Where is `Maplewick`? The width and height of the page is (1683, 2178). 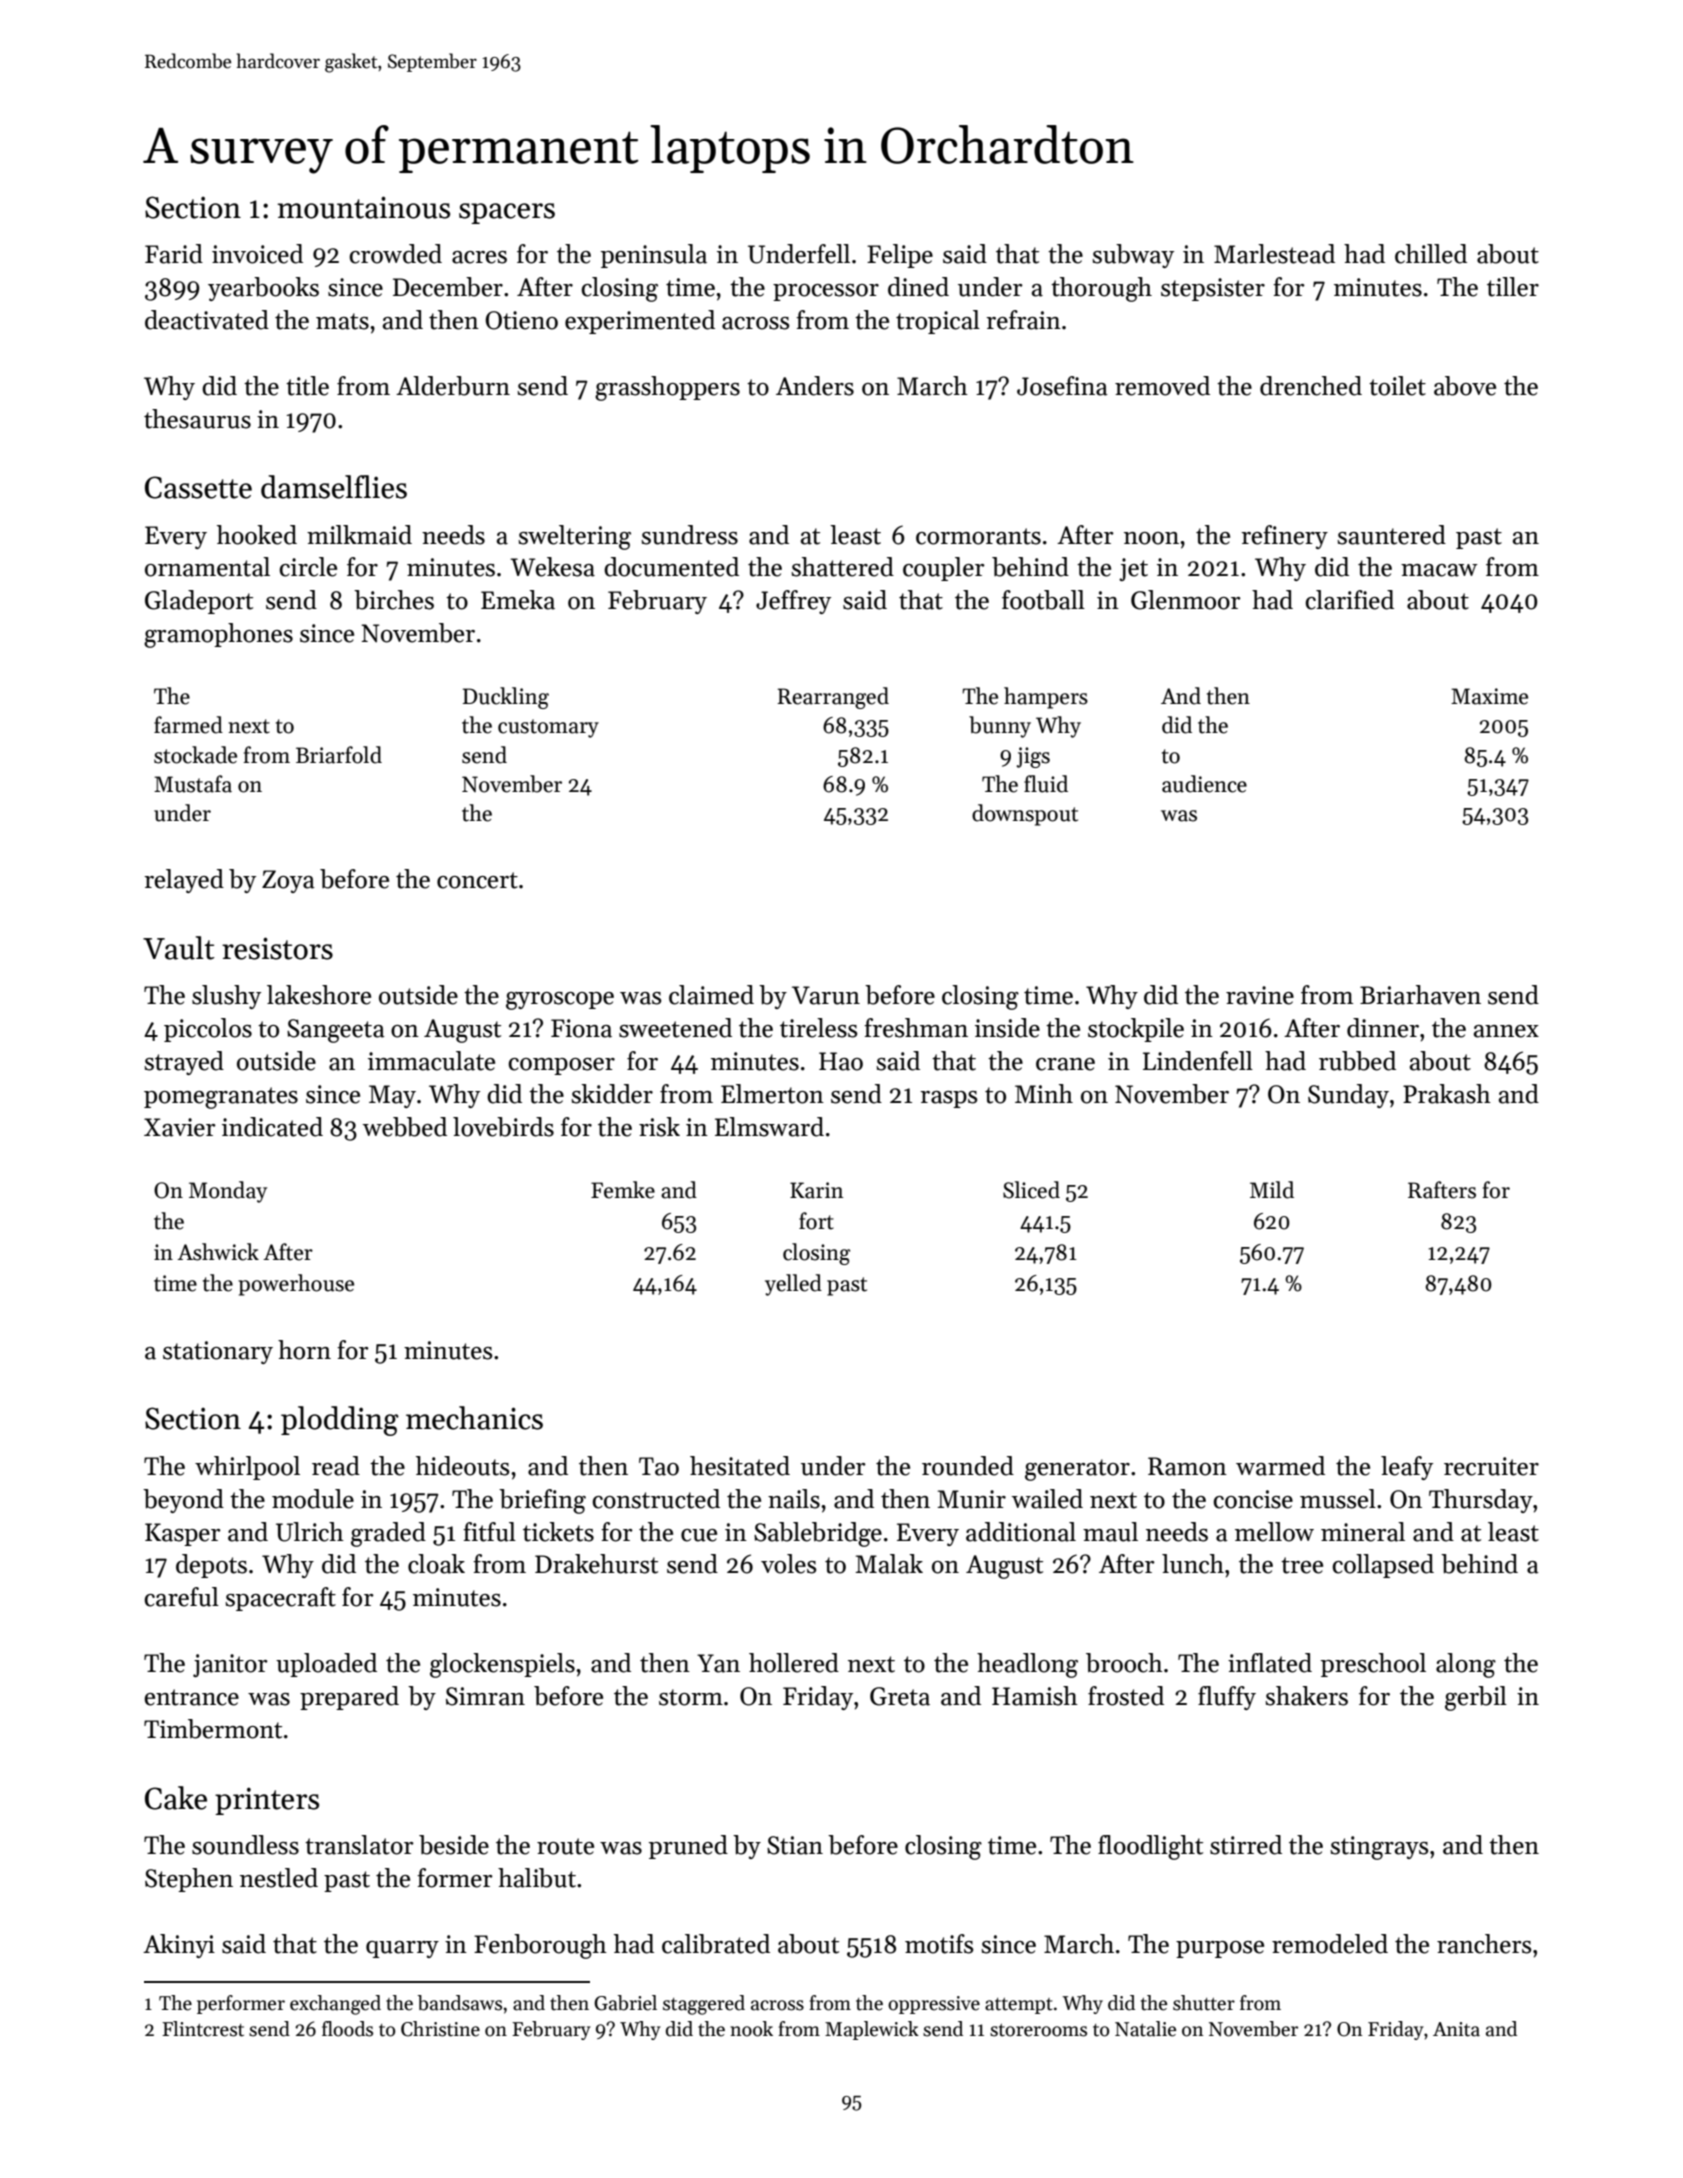
Maplewick is located at coordinates (872, 2030).
